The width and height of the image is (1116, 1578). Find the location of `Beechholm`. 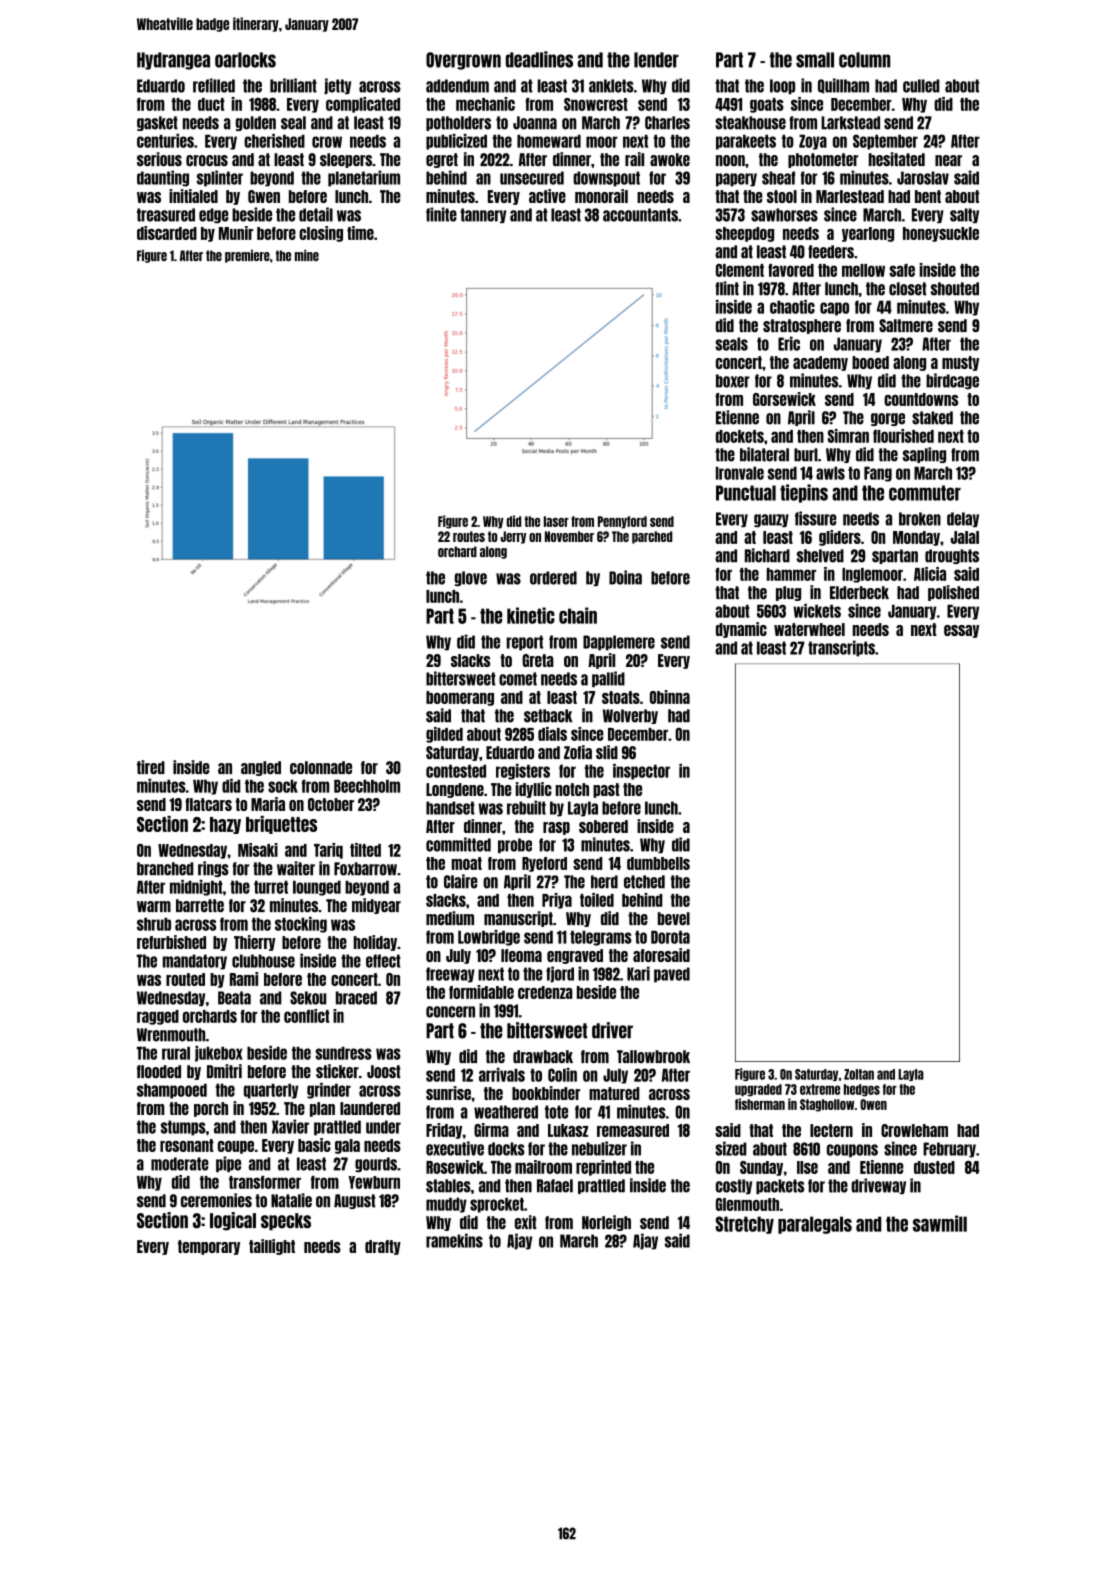

Beechholm is located at coordinates (367, 786).
